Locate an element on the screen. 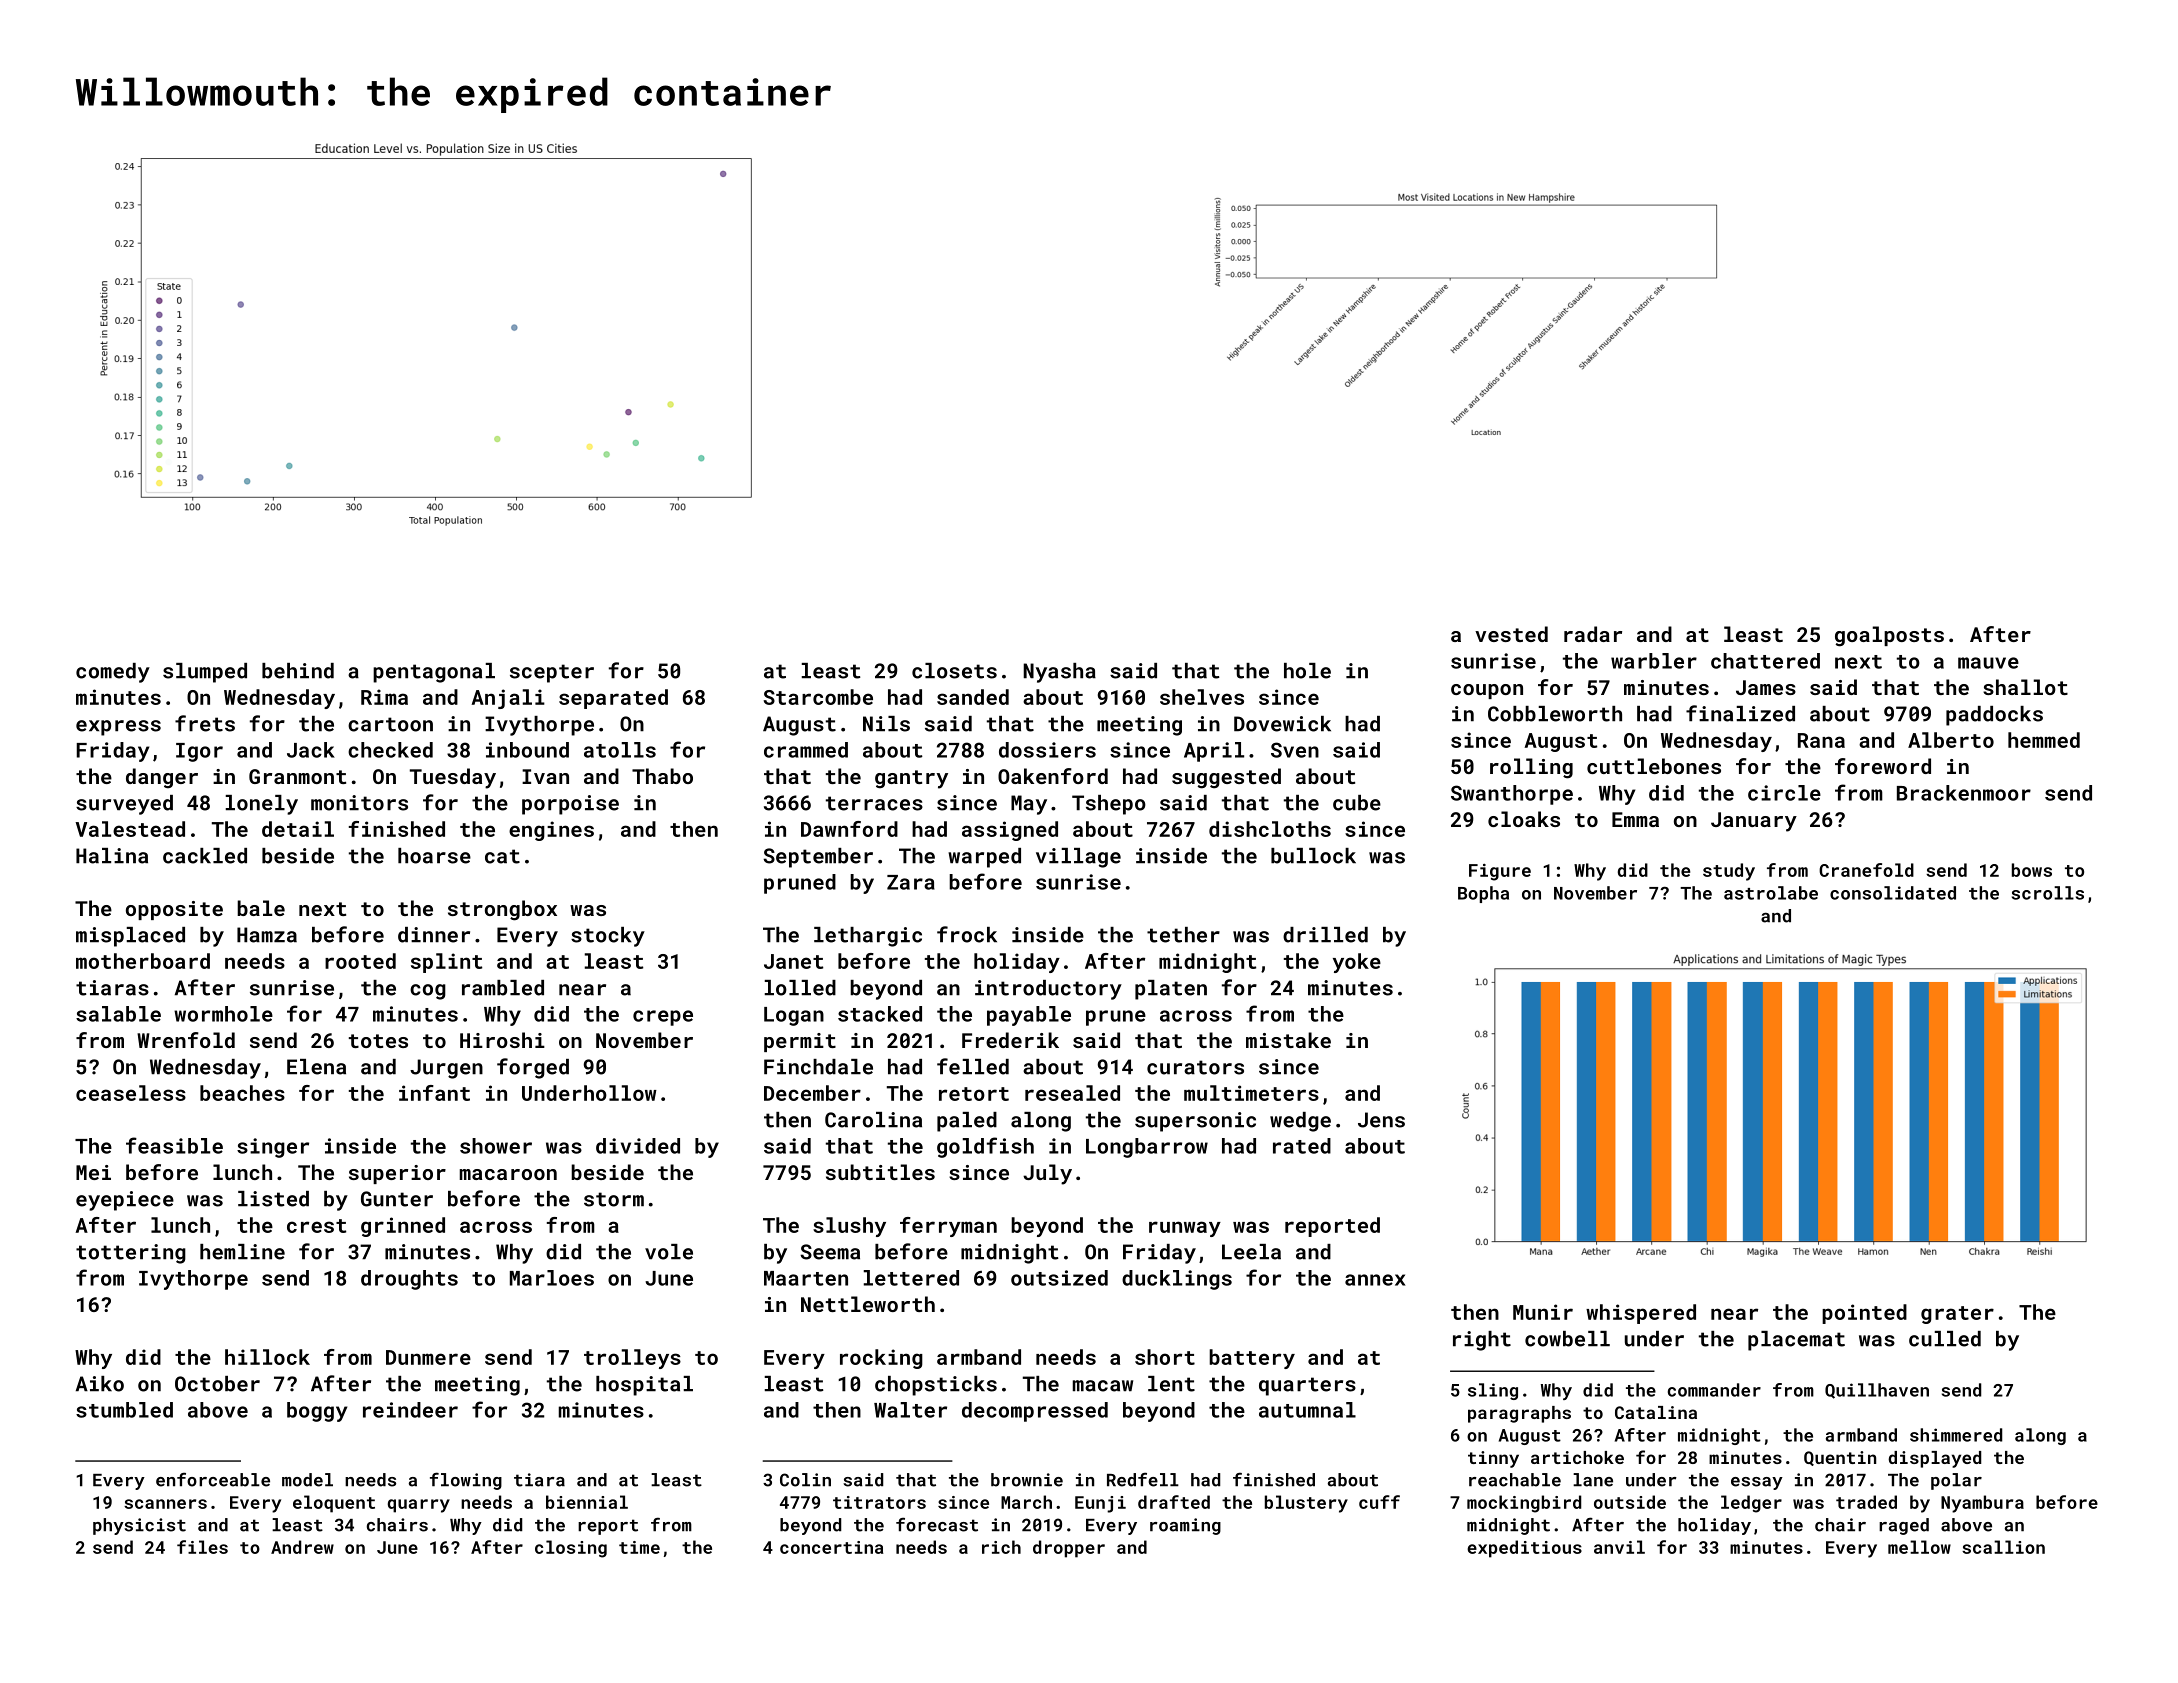 The height and width of the screenshot is (1683, 2178). warped is located at coordinates (984, 858).
